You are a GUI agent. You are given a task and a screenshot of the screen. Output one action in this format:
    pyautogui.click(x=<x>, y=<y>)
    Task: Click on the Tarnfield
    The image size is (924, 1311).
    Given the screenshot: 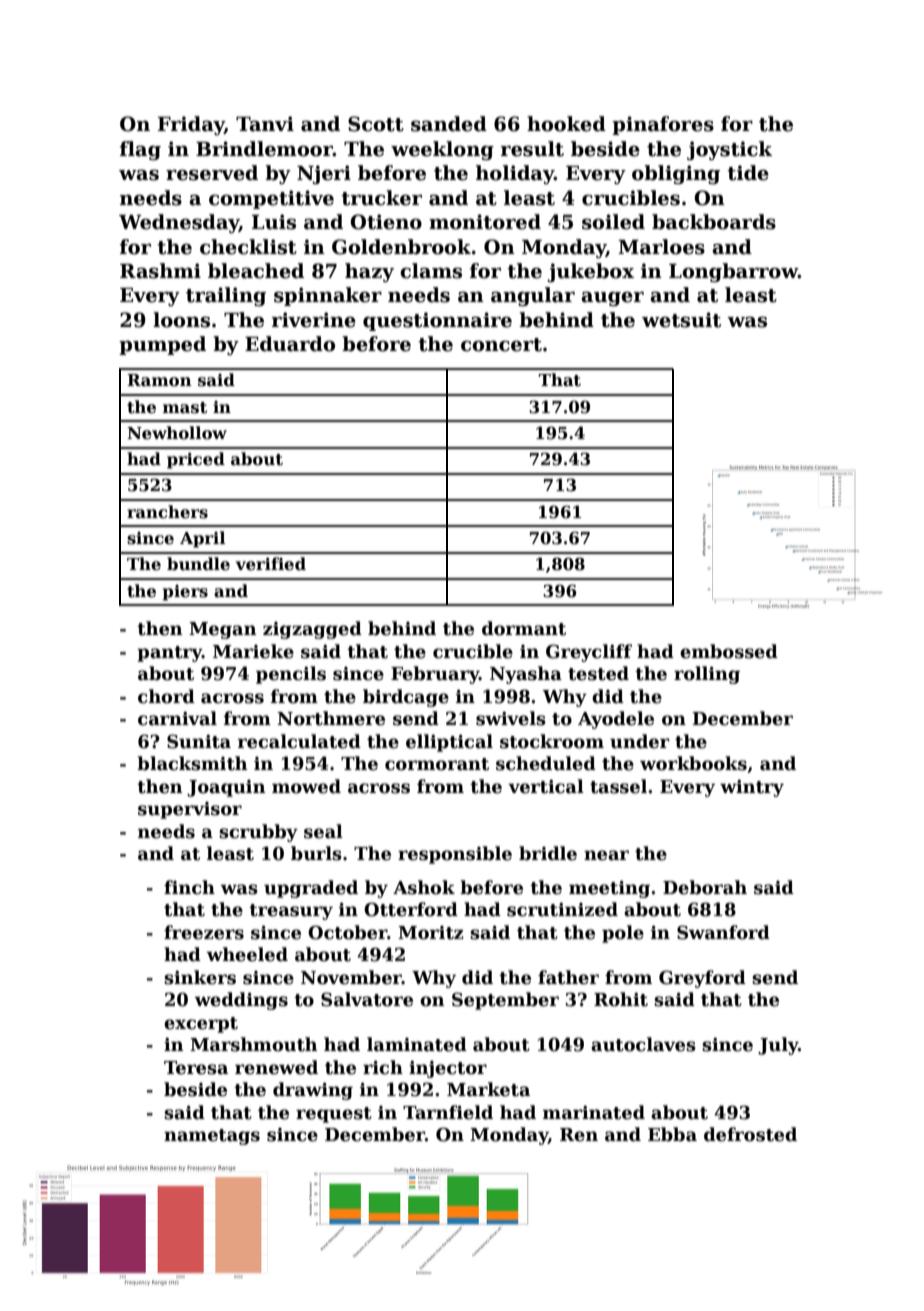 What is the action you would take?
    pyautogui.click(x=448, y=1112)
